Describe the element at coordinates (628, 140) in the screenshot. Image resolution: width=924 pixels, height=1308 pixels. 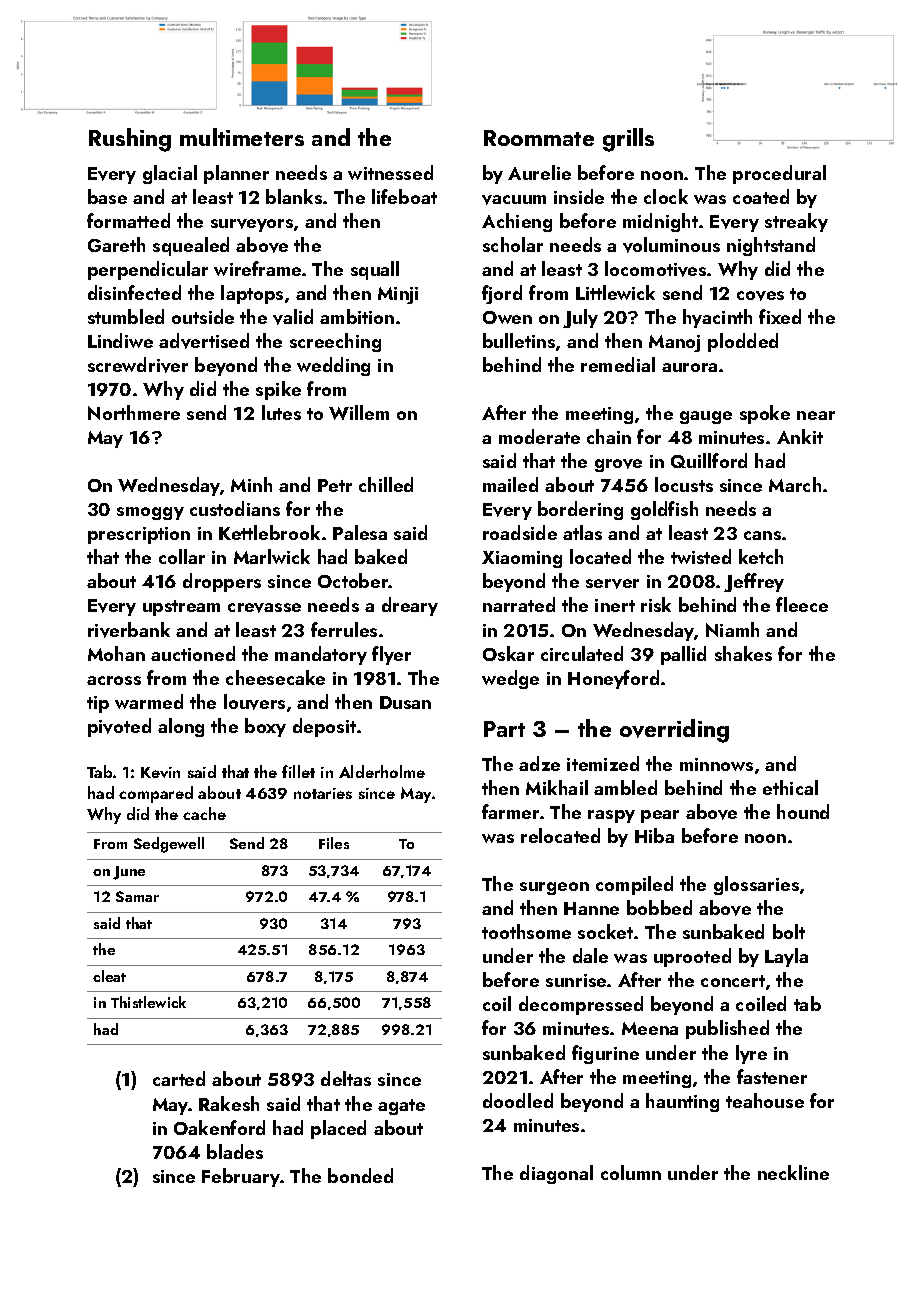
I see `grills` at that location.
